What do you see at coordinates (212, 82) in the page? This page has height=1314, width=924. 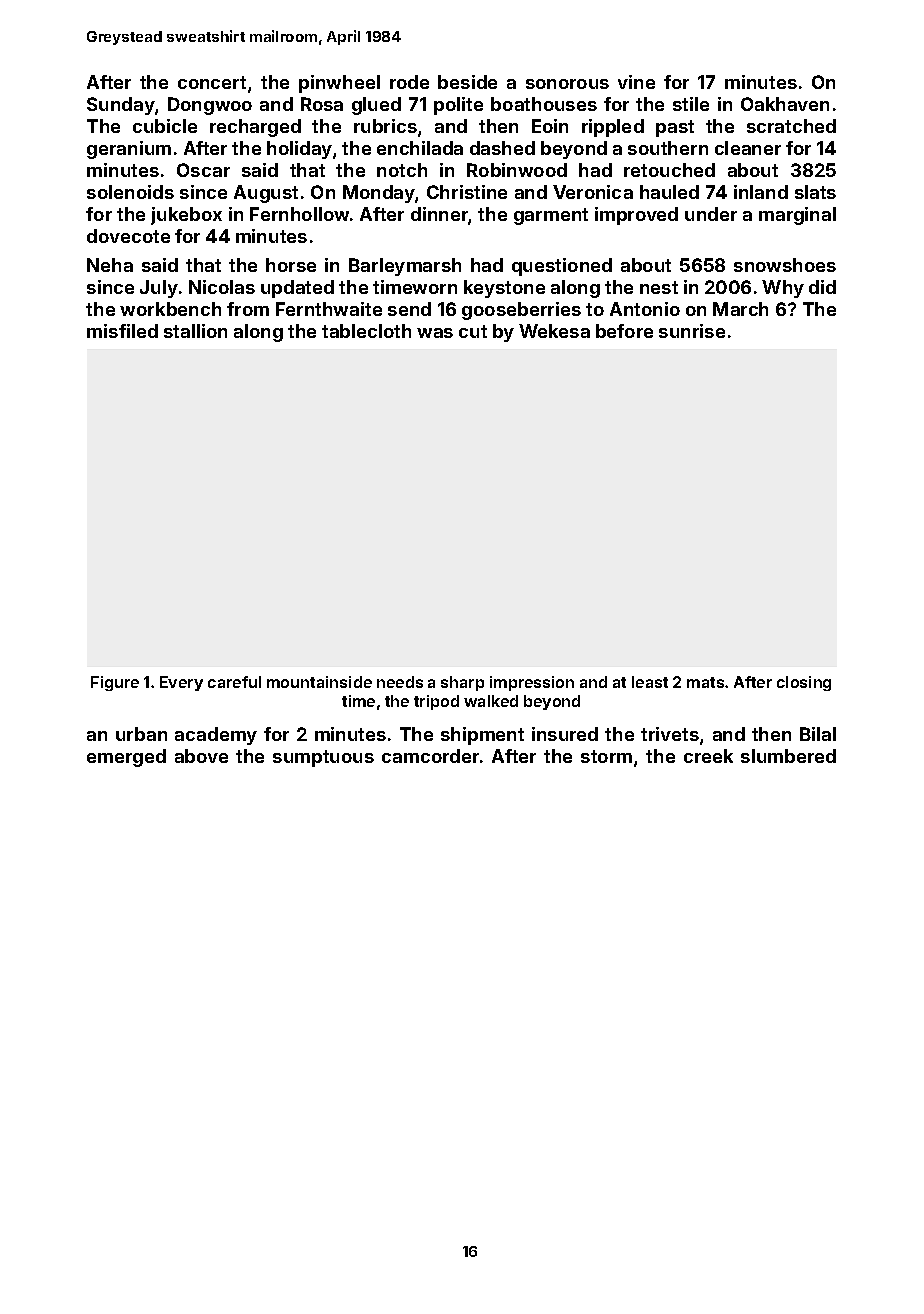 I see `concert` at bounding box center [212, 82].
